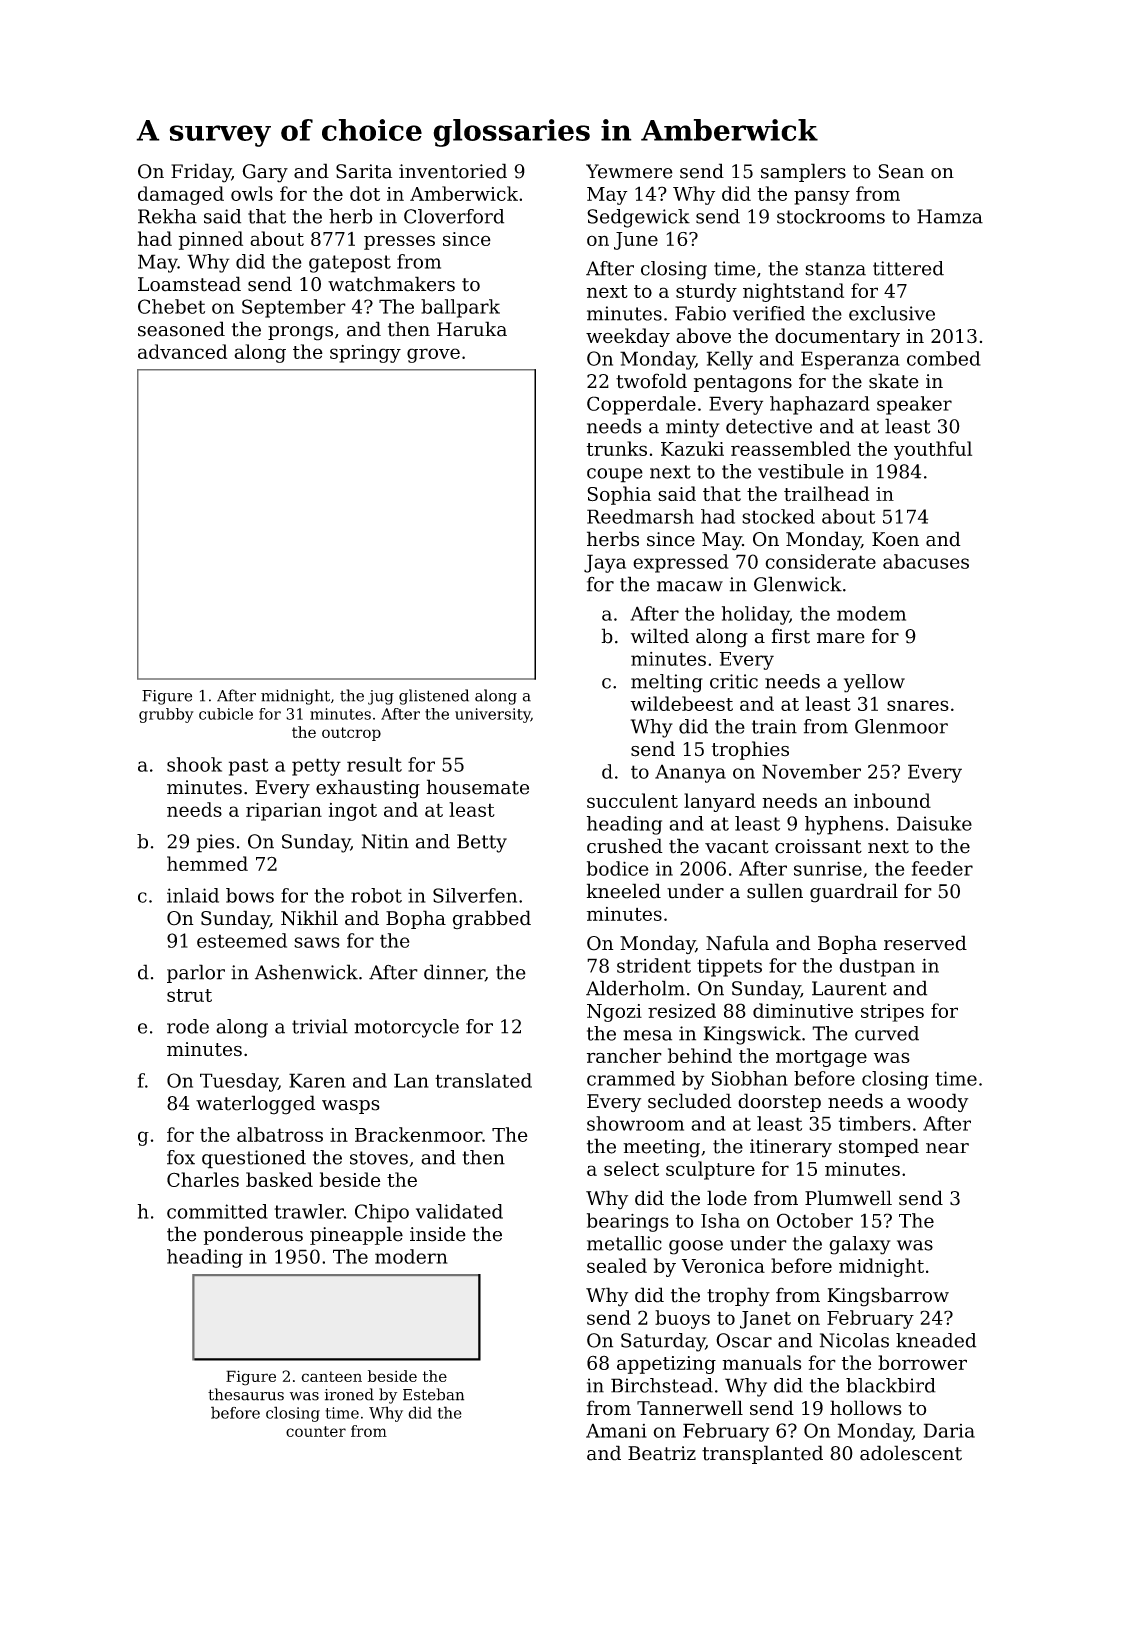  Describe the element at coordinates (167, 216) in the screenshot. I see `Rekha` at that location.
